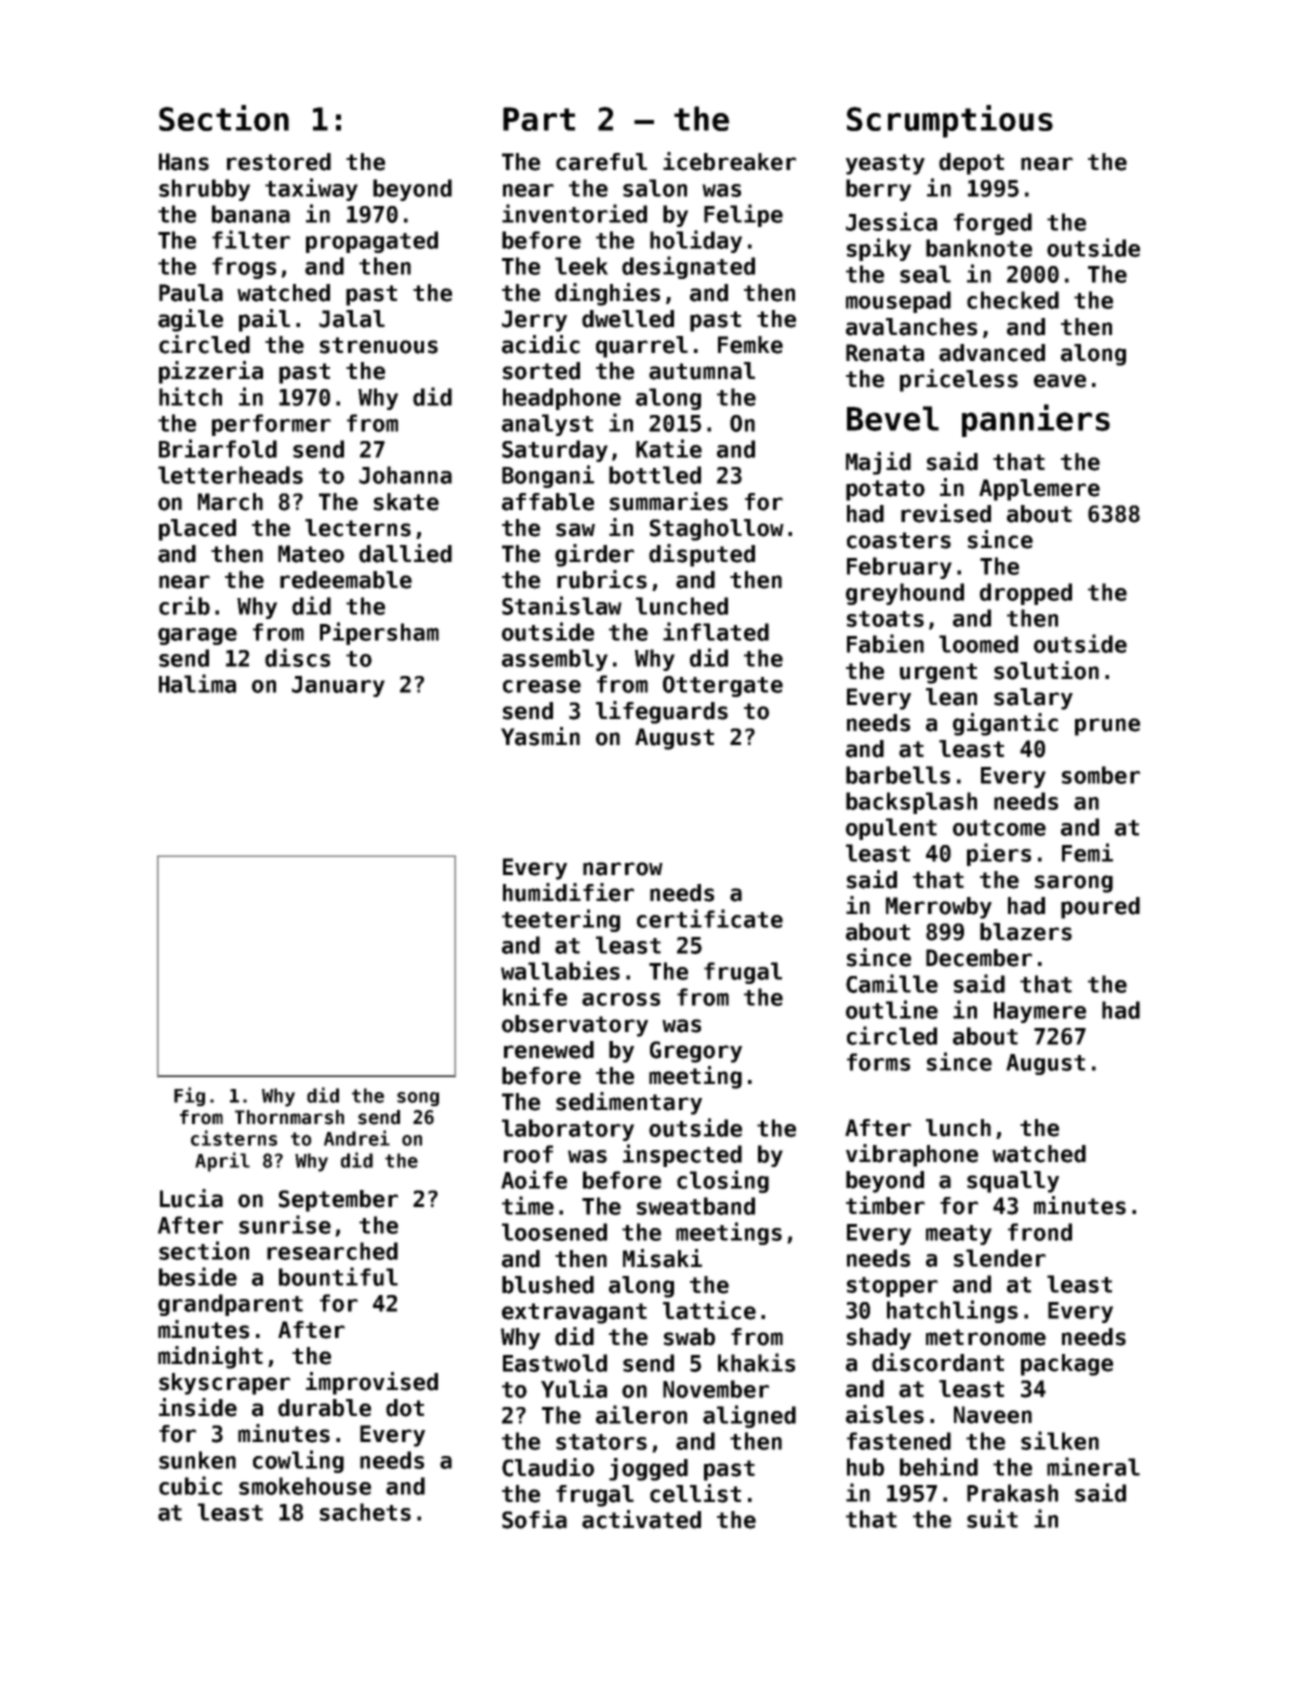 This screenshot has width=1301, height=1684. I want to click on Applemere, so click(1039, 490).
